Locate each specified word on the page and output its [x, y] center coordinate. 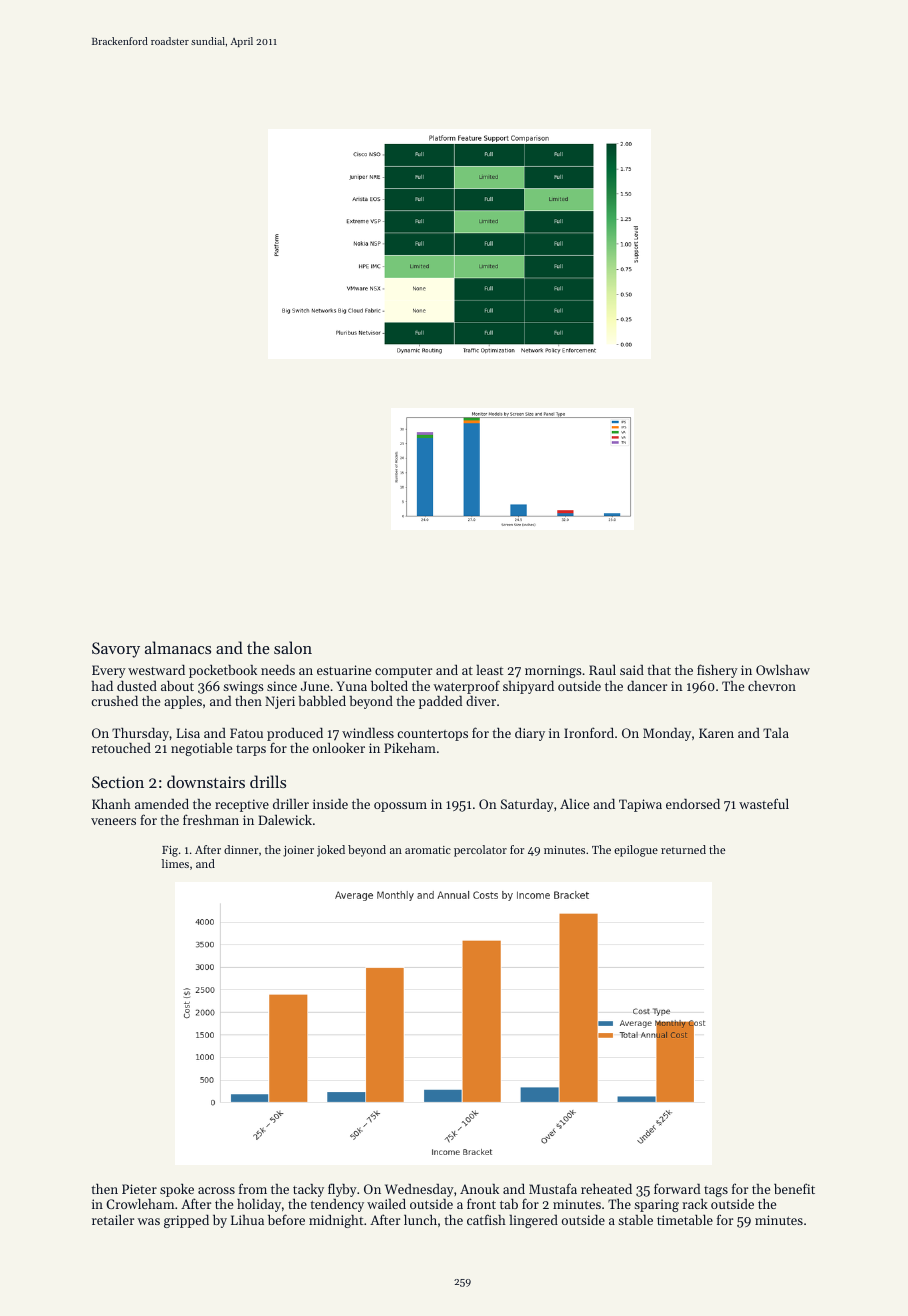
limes [175, 863]
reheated [606, 1188]
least [489, 670]
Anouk [479, 1189]
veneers [113, 821]
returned [683, 849]
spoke [177, 1190]
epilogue [636, 851]
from [253, 1188]
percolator [480, 851]
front [481, 1203]
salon [293, 647]
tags [716, 1191]
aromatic [428, 850]
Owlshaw [783, 669]
